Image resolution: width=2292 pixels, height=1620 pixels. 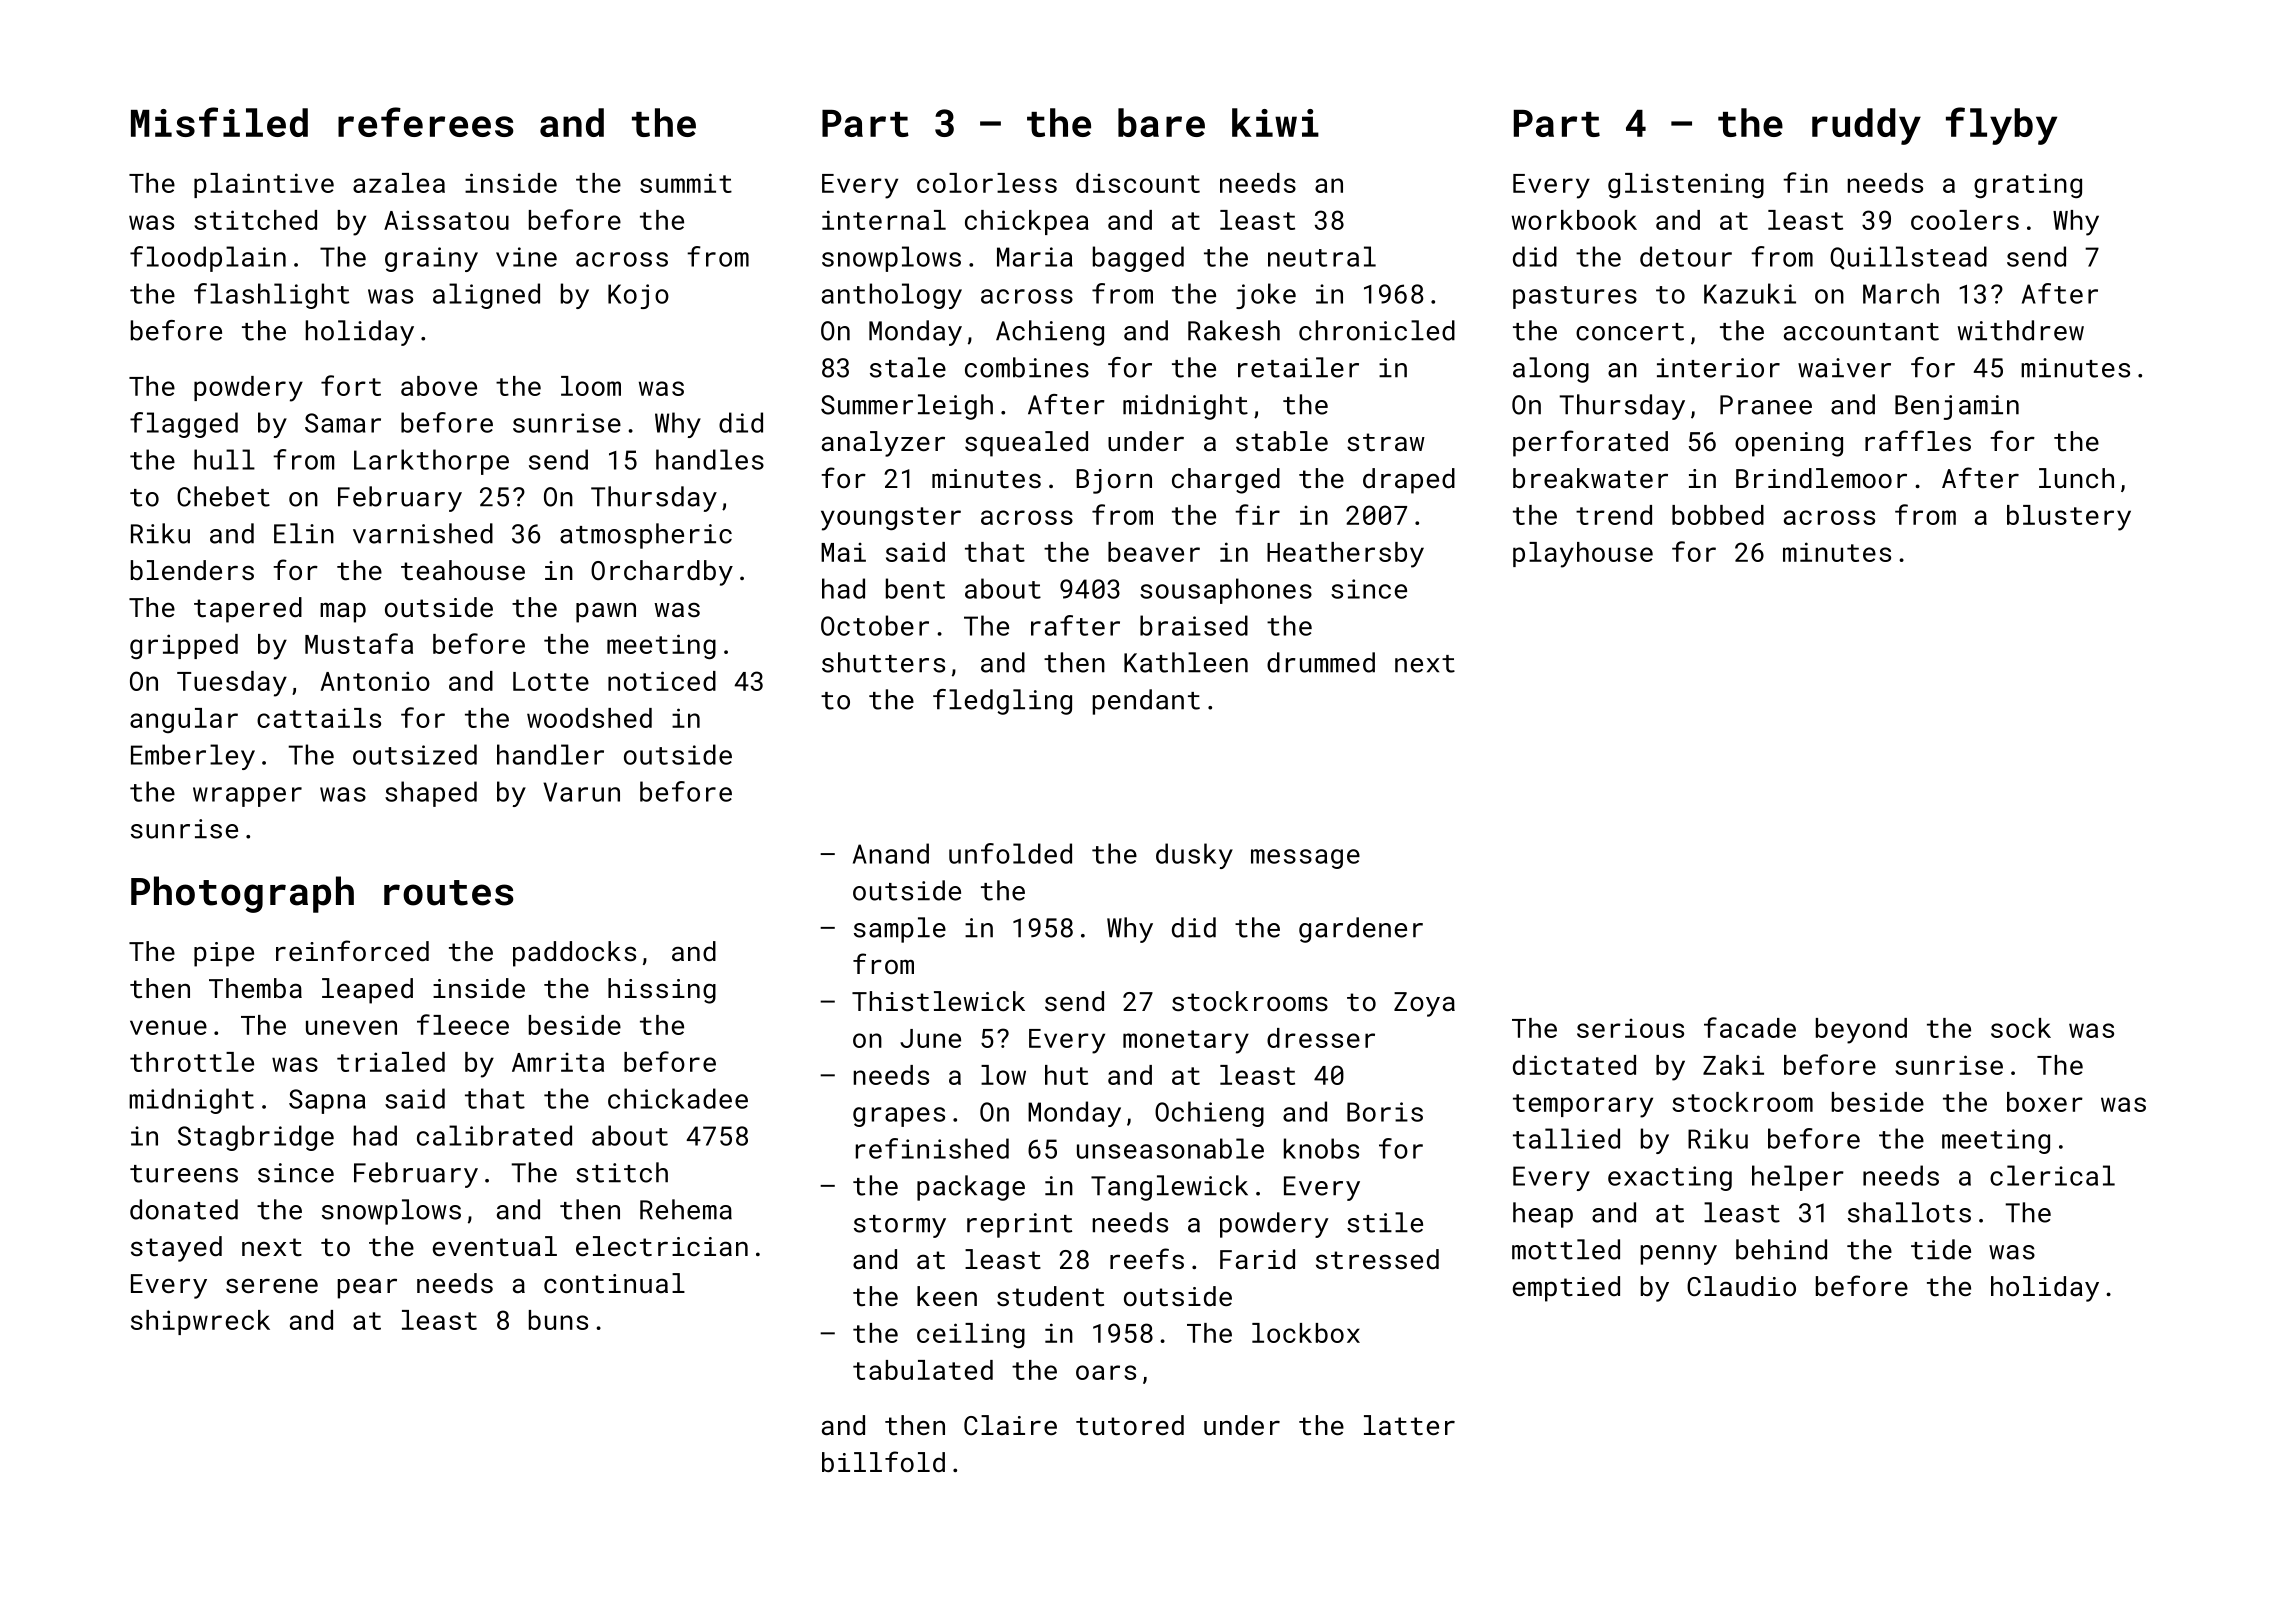 What do you see at coordinates (184, 720) in the image?
I see `angular` at bounding box center [184, 720].
